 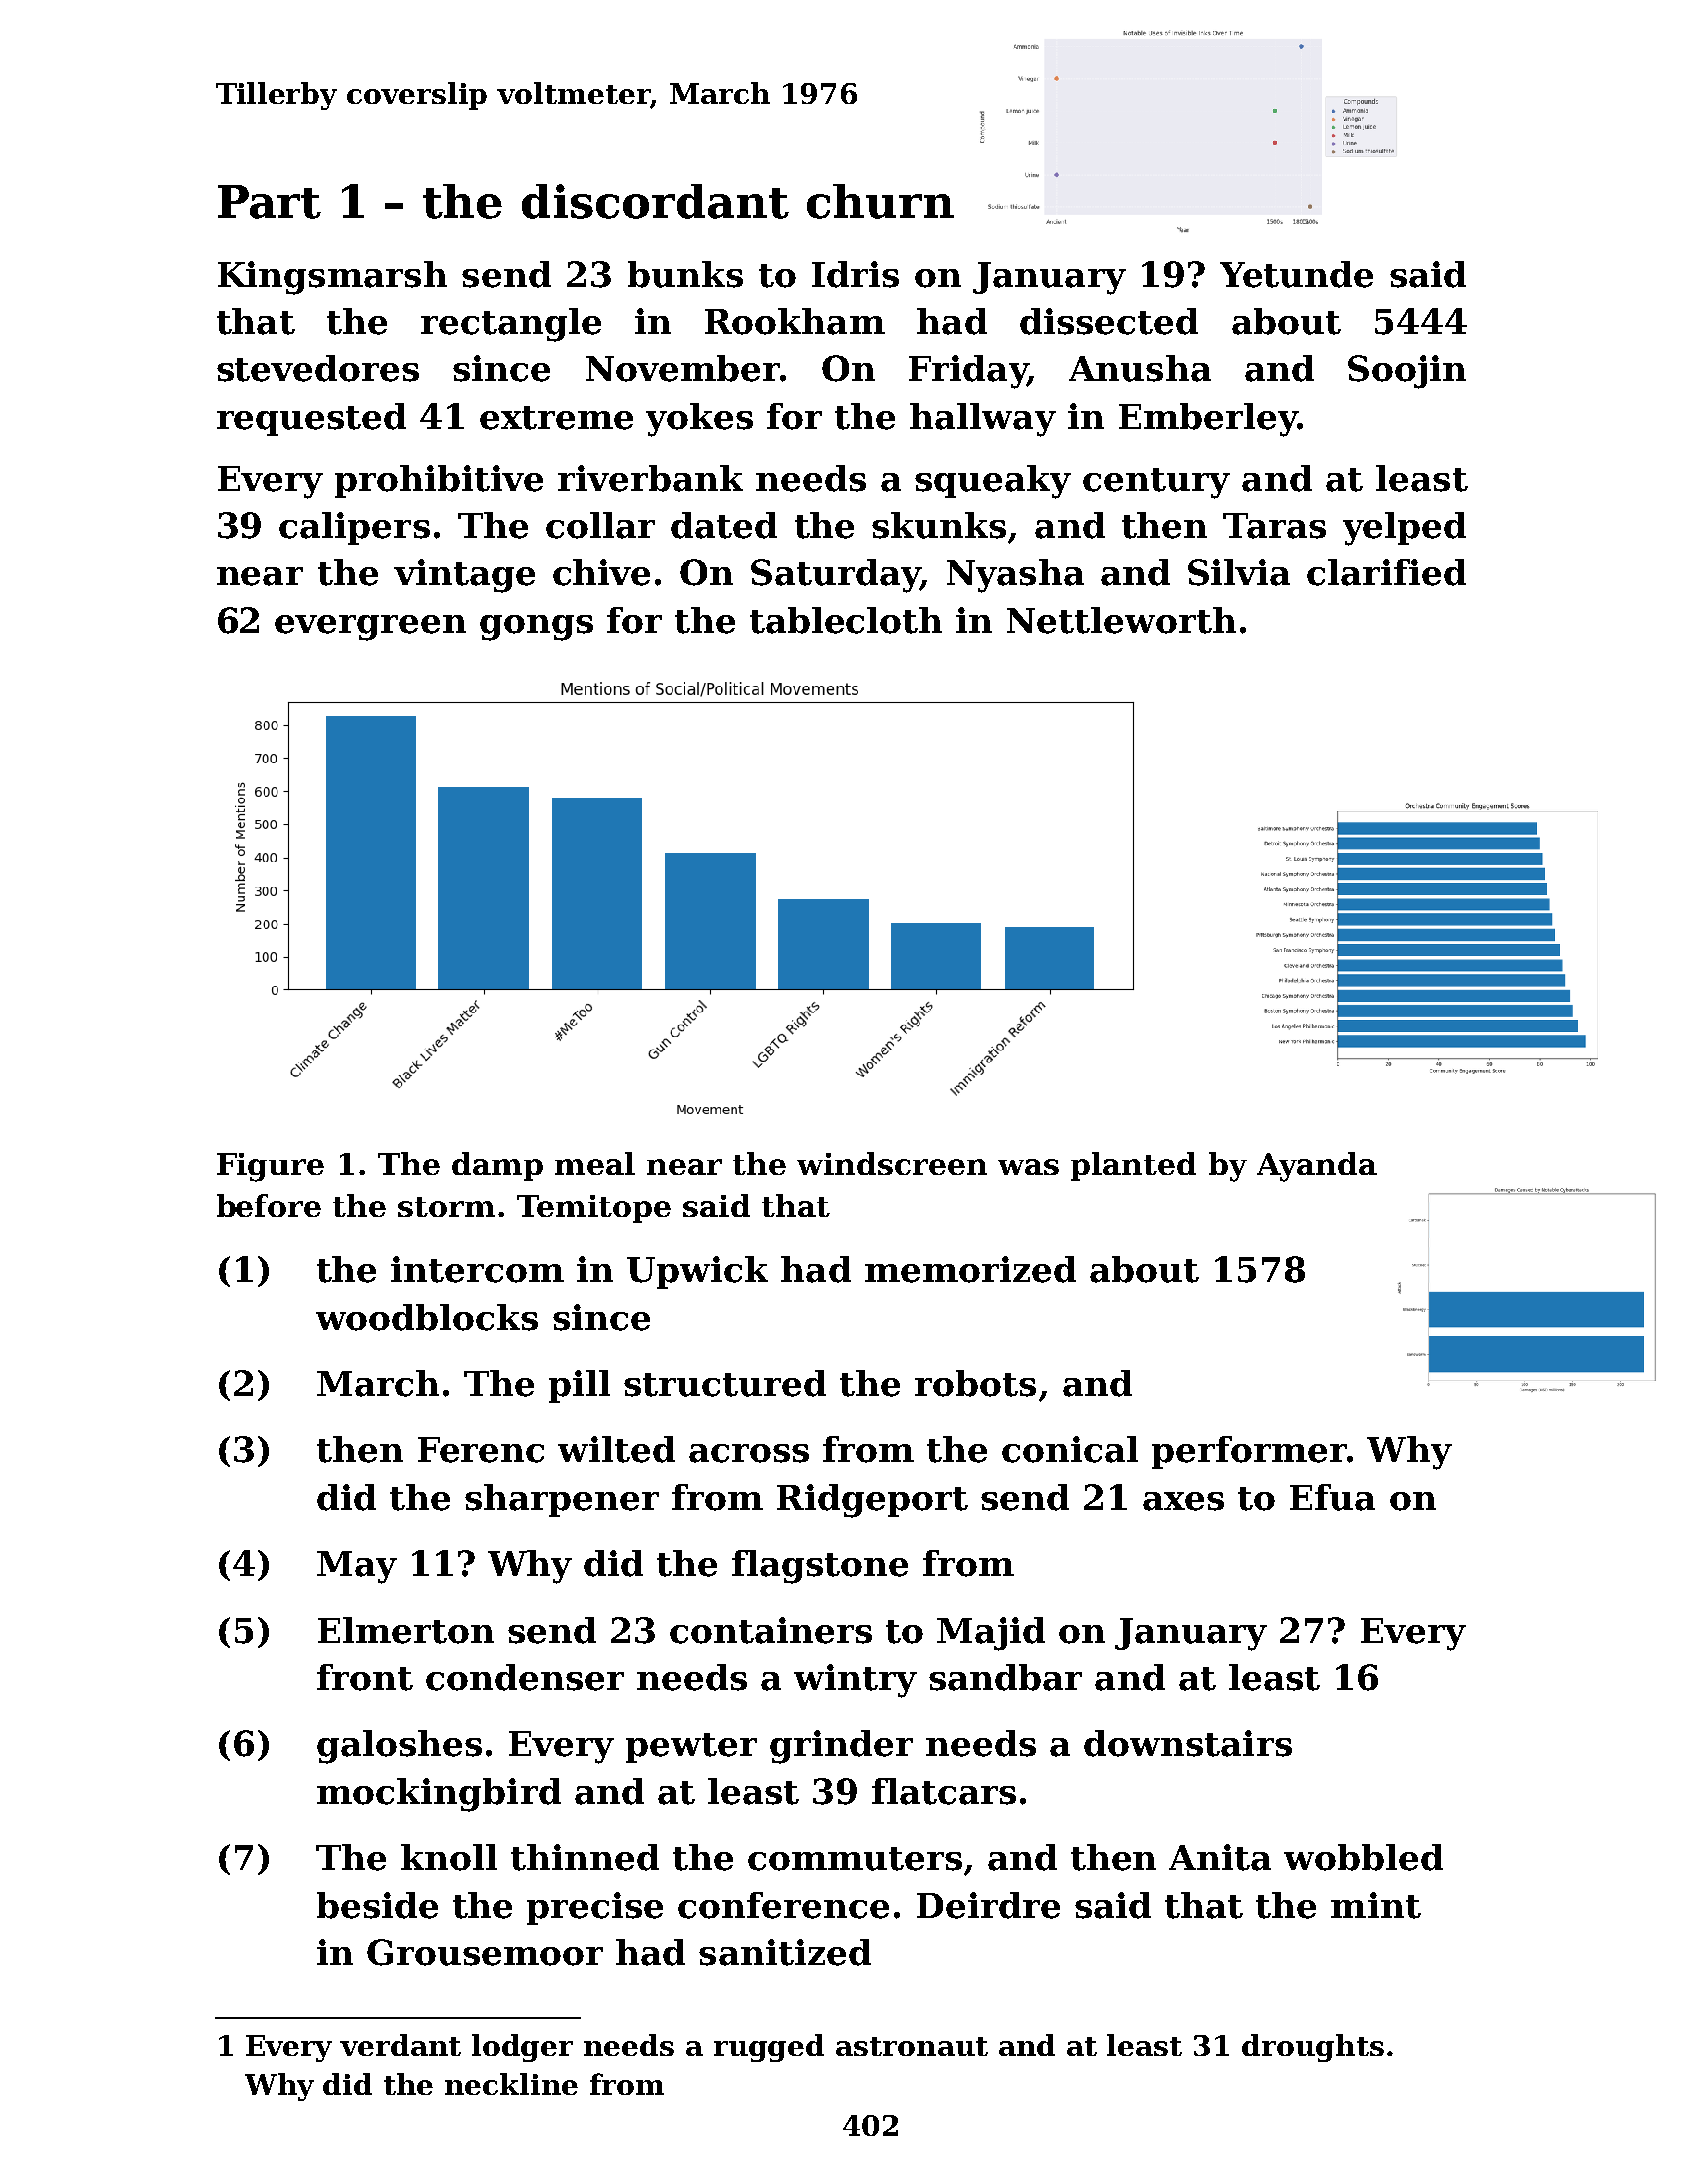 What do you see at coordinates (1332, 1497) in the screenshot?
I see `Efua` at bounding box center [1332, 1497].
